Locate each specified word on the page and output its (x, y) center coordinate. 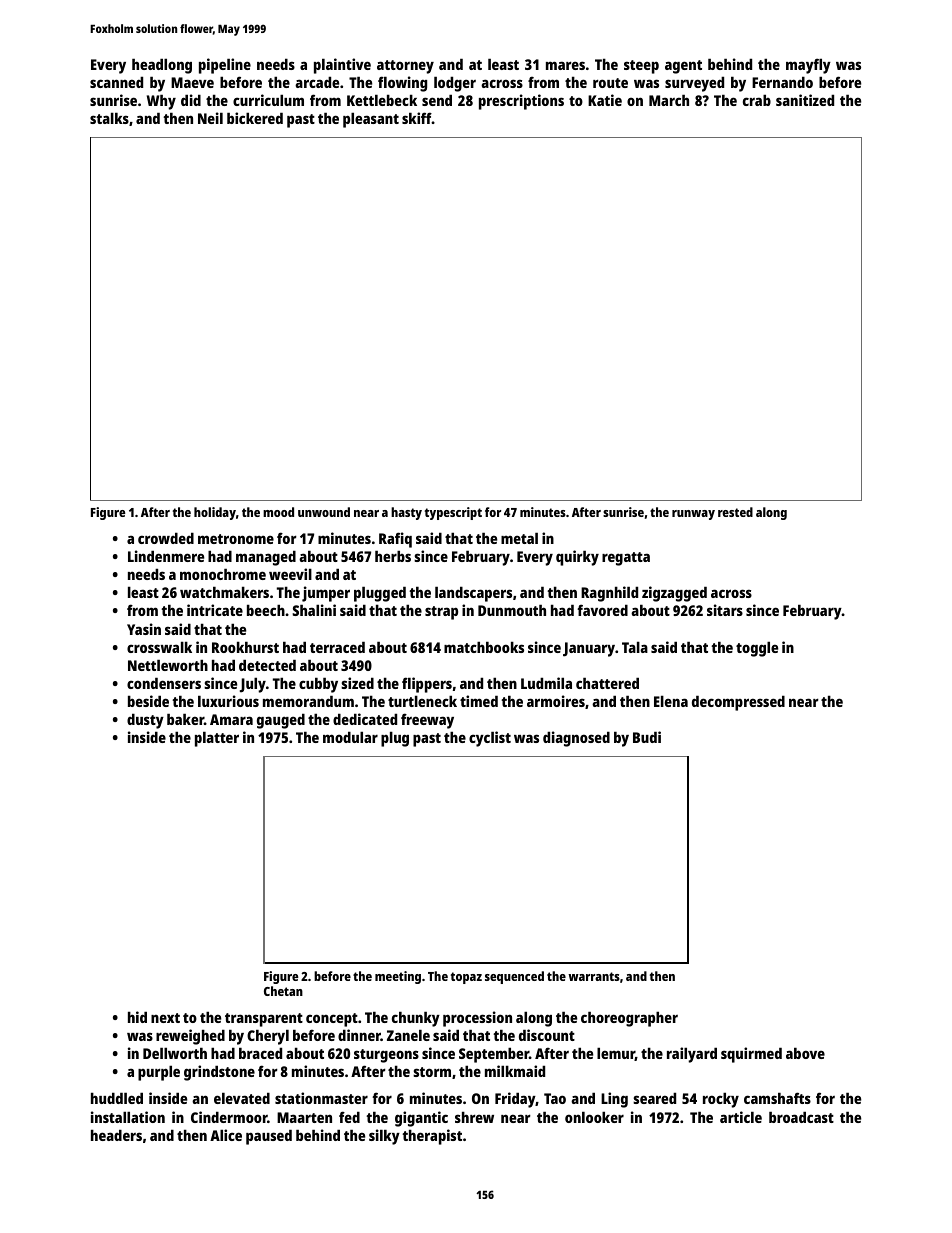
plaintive (342, 66)
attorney (405, 67)
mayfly (808, 66)
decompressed (738, 703)
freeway (427, 721)
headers (116, 1135)
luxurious (228, 701)
